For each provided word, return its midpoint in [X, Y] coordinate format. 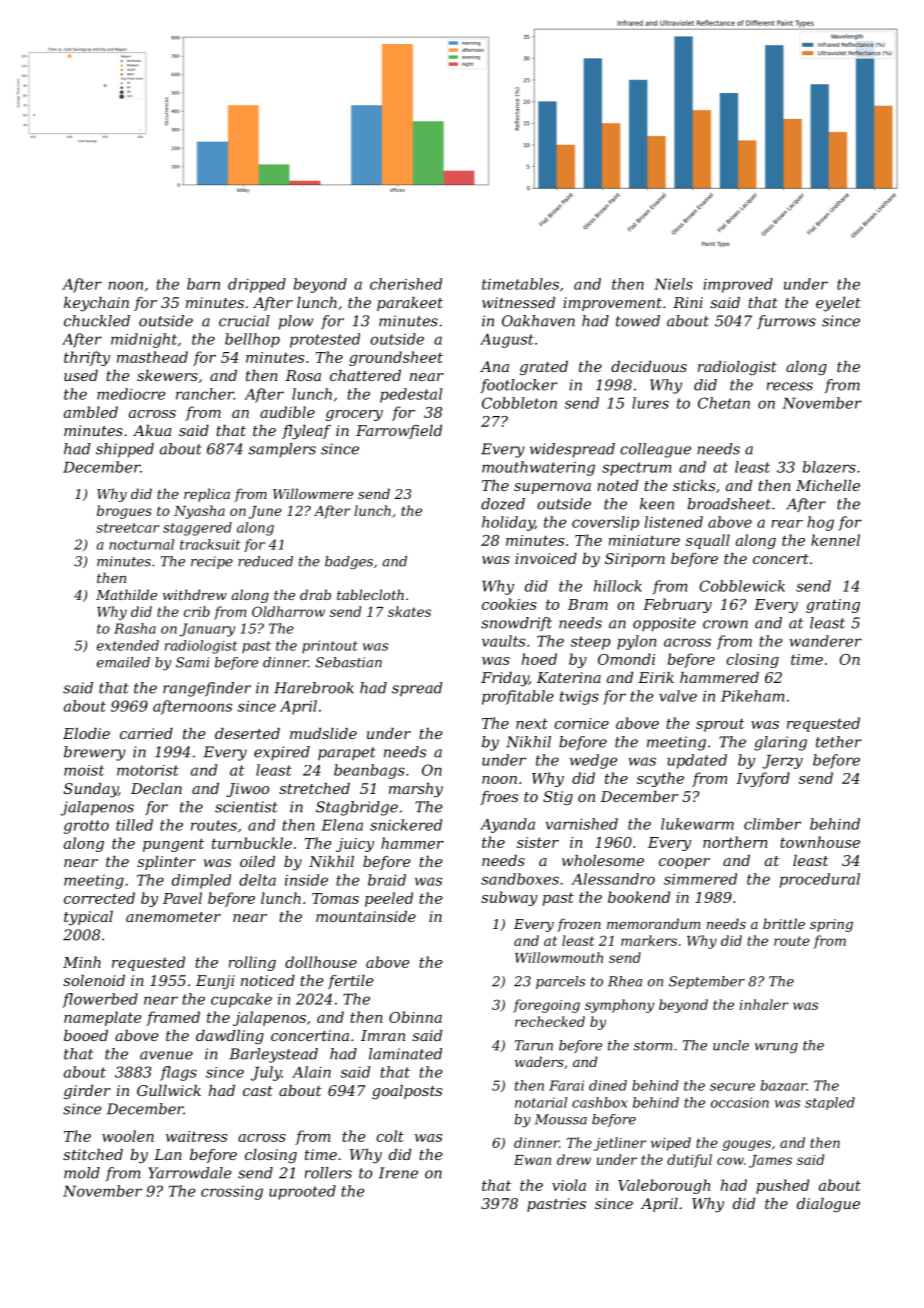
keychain [96, 304]
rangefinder [207, 689]
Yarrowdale [190, 1173]
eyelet [838, 304]
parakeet [410, 304]
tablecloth [370, 594]
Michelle [828, 485]
